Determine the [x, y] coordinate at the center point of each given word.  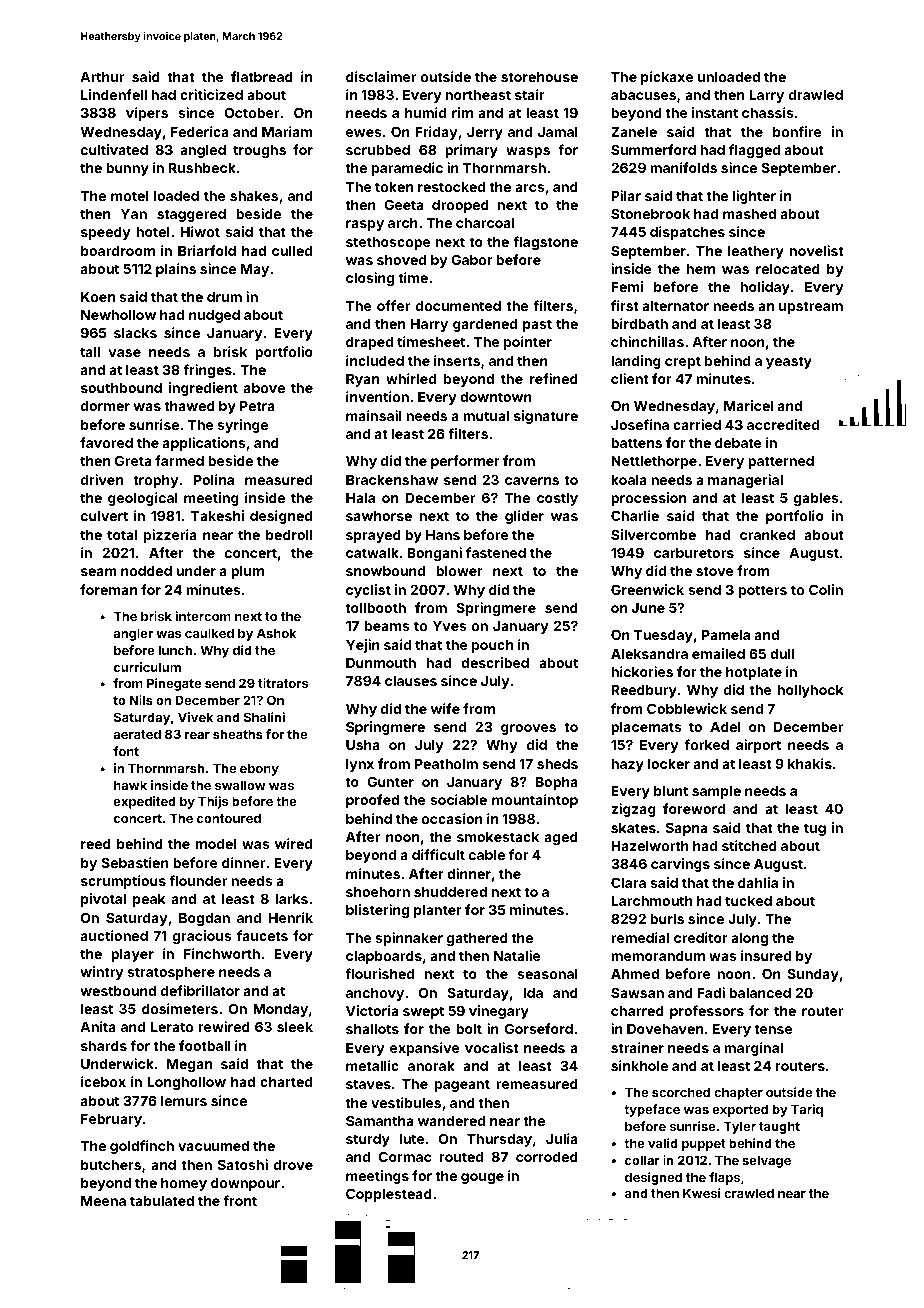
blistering [377, 911]
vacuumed [213, 1146]
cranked [767, 535]
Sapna [686, 829]
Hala [360, 498]
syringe [242, 426]
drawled [816, 95]
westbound [118, 991]
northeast [478, 95]
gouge [482, 1178]
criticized [211, 94]
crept [683, 362]
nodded [146, 571]
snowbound [385, 571]
